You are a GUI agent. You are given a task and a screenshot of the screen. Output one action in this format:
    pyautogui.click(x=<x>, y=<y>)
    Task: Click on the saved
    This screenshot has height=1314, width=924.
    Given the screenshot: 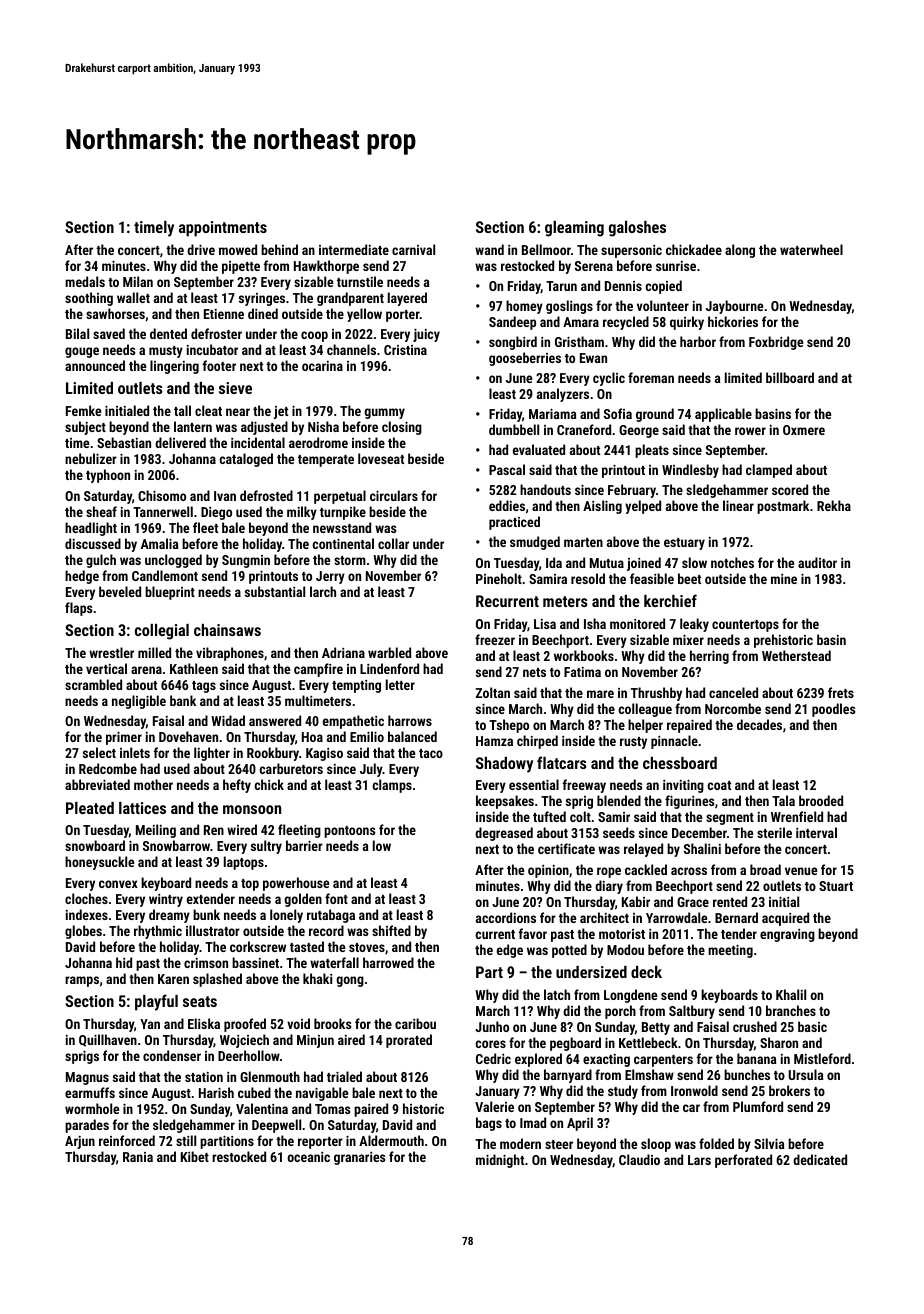 What is the action you would take?
    pyautogui.click(x=109, y=333)
